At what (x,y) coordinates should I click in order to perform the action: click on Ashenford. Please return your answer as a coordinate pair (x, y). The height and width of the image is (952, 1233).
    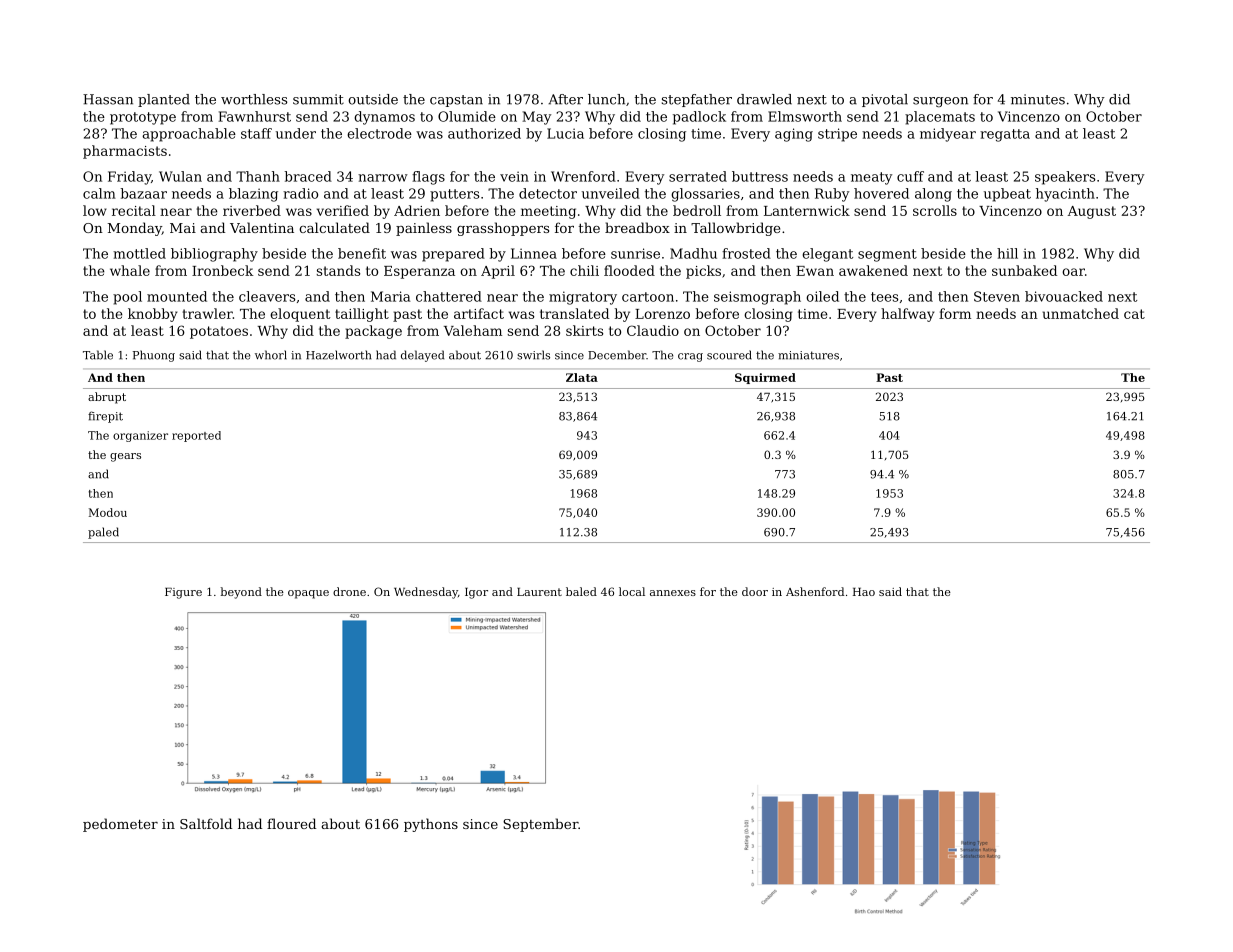
    Looking at the image, I should click on (815, 591).
